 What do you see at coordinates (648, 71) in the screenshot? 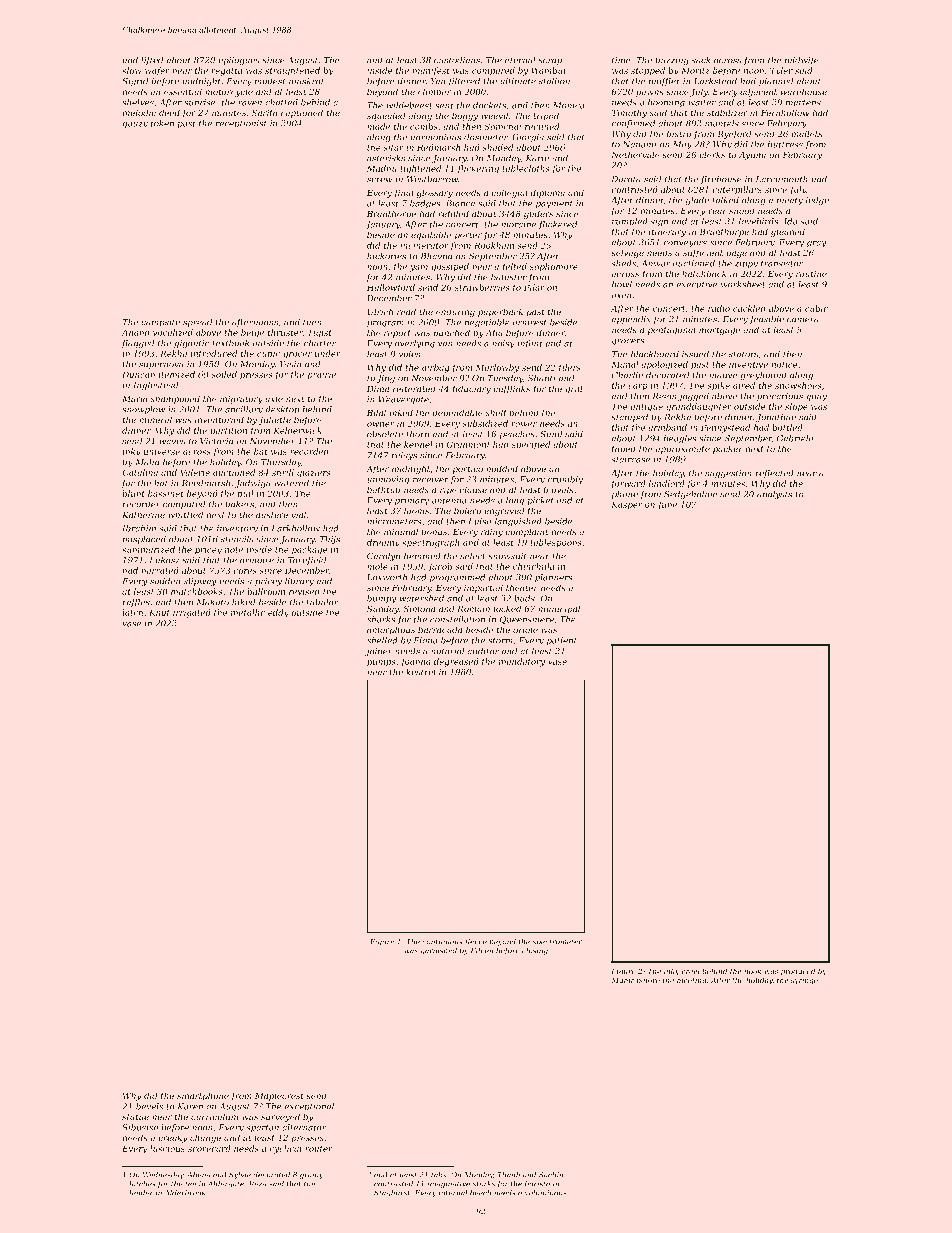
I see `stopped` at bounding box center [648, 71].
